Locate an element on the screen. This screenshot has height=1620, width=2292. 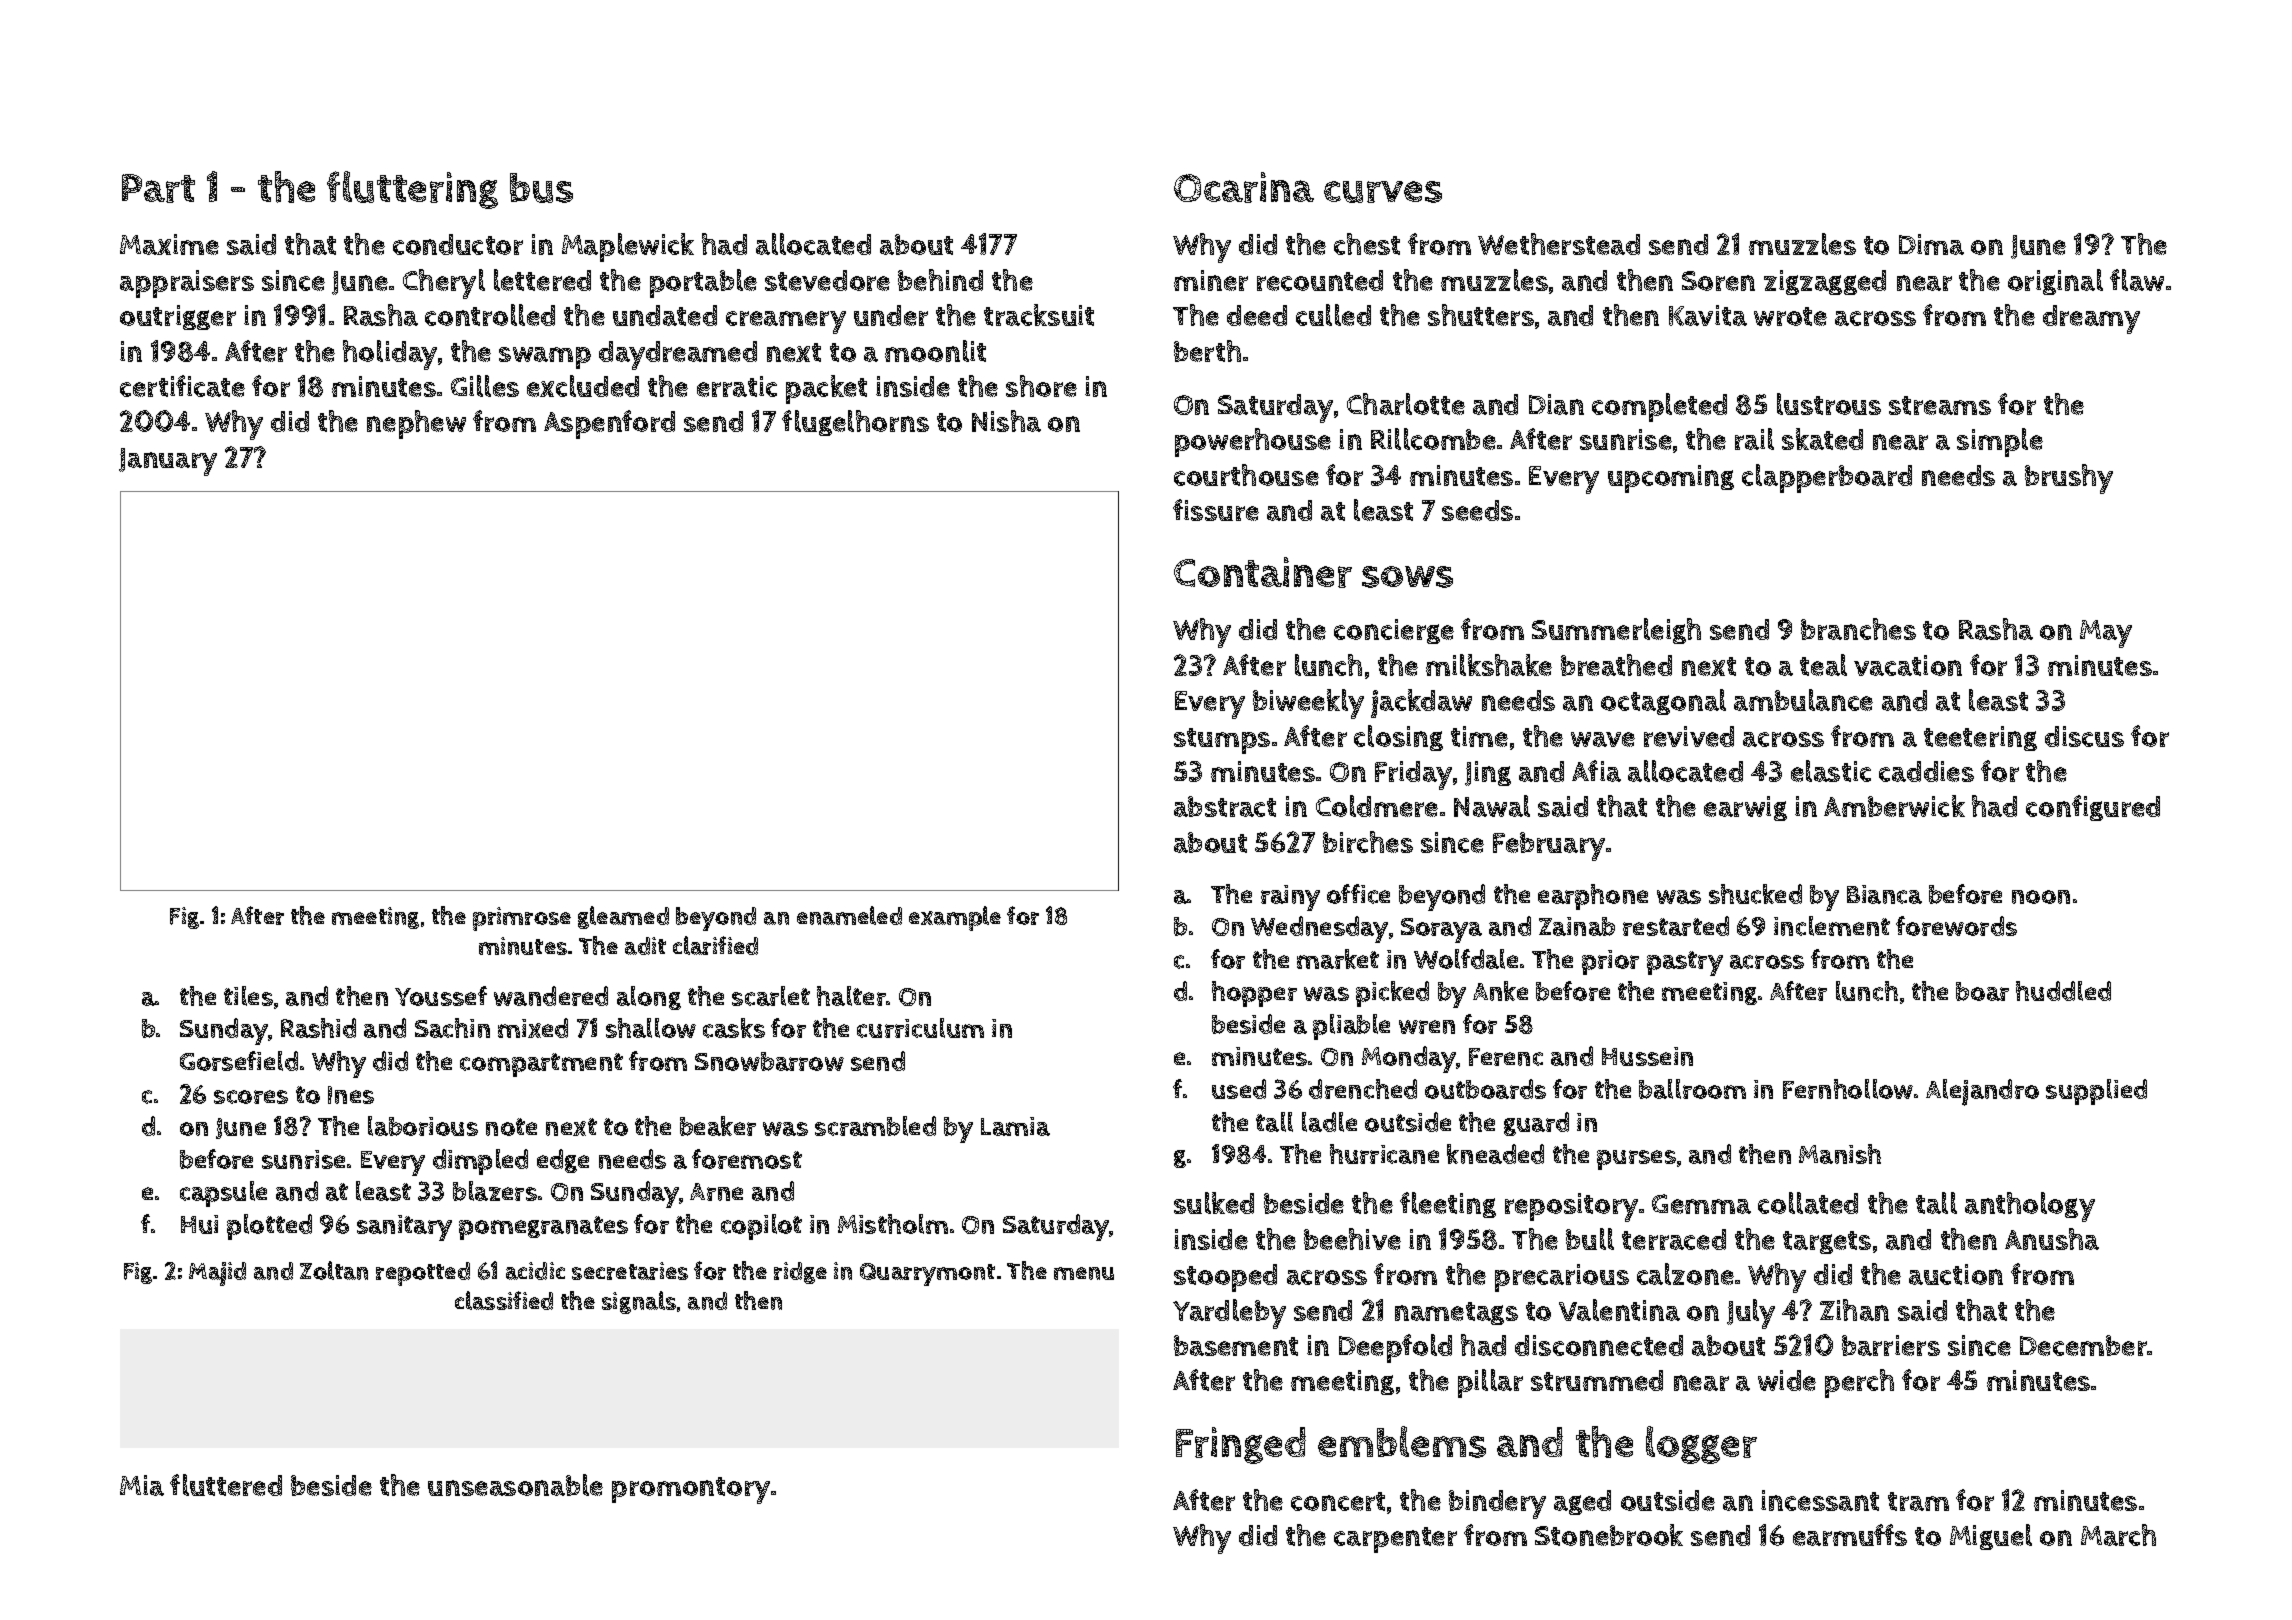
inclement is located at coordinates (1832, 926).
